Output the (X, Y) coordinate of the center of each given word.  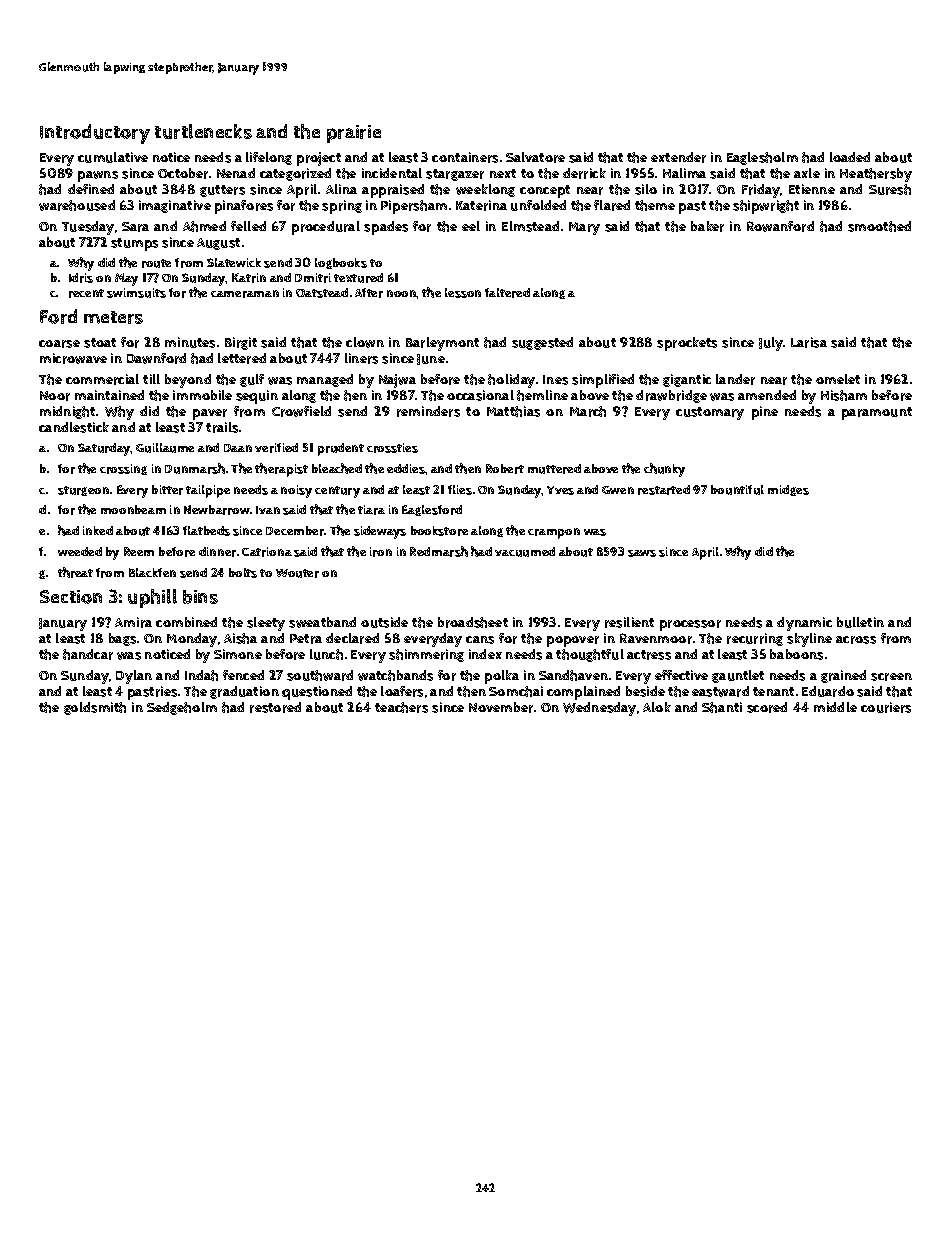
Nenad (236, 173)
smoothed (879, 226)
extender (678, 157)
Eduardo (828, 691)
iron (381, 552)
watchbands (395, 675)
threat (75, 572)
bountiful (737, 490)
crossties (392, 448)
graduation (244, 692)
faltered (507, 293)
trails (222, 427)
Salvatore (535, 157)
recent (86, 293)
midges (788, 490)
